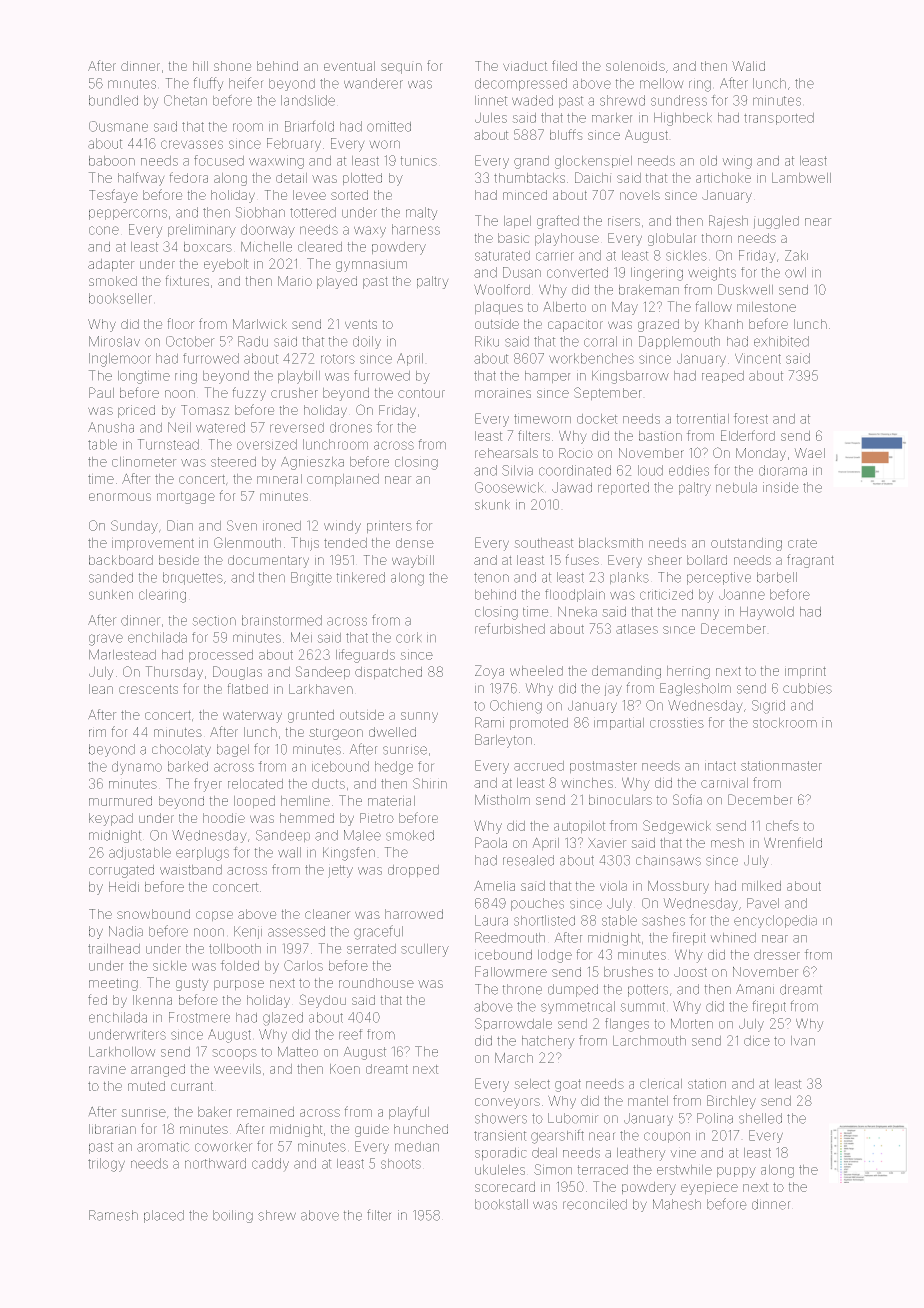 The image size is (924, 1308). I want to click on crossties, so click(677, 722).
